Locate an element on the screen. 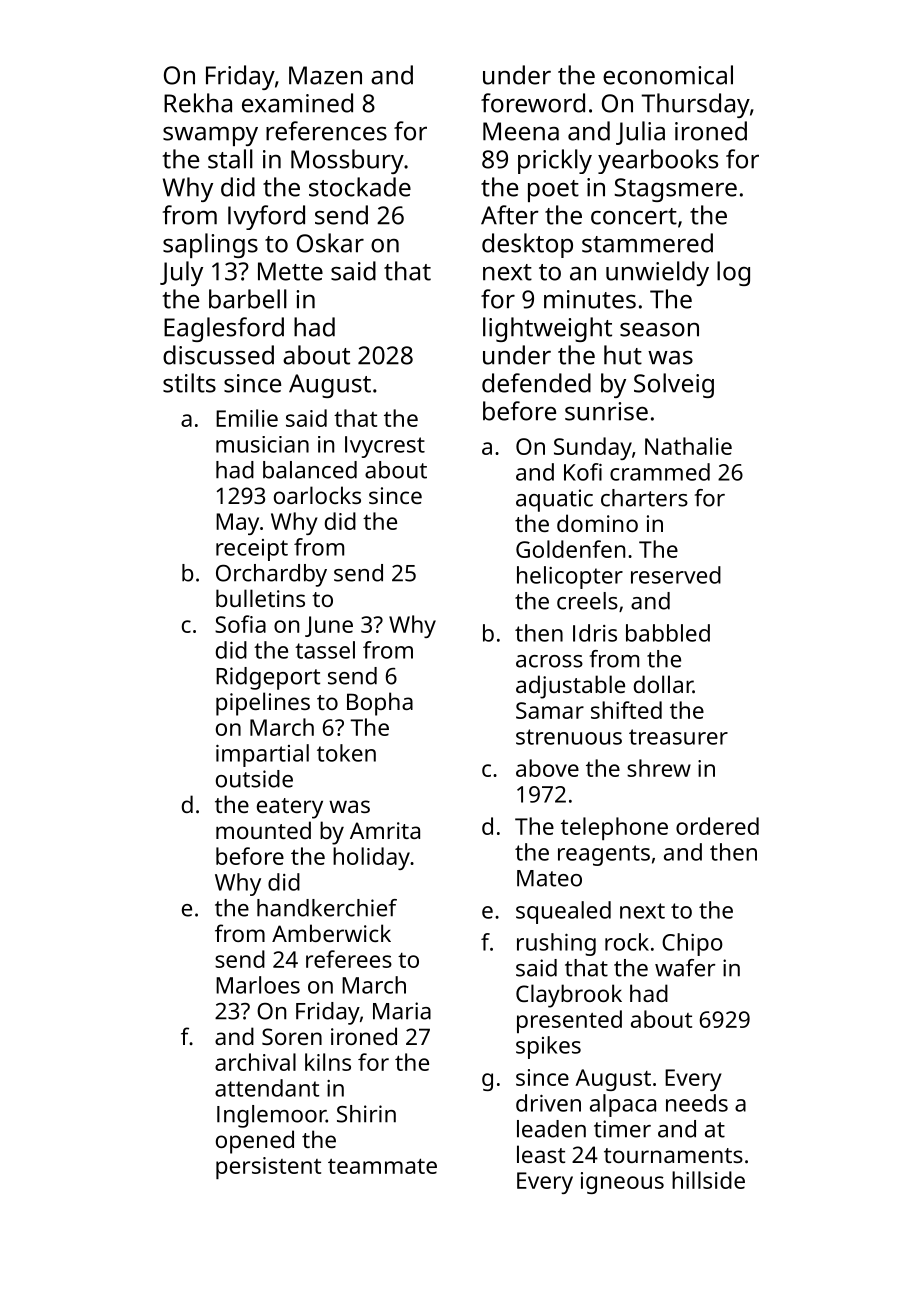 This screenshot has width=924, height=1311. persistent is located at coordinates (268, 1168).
